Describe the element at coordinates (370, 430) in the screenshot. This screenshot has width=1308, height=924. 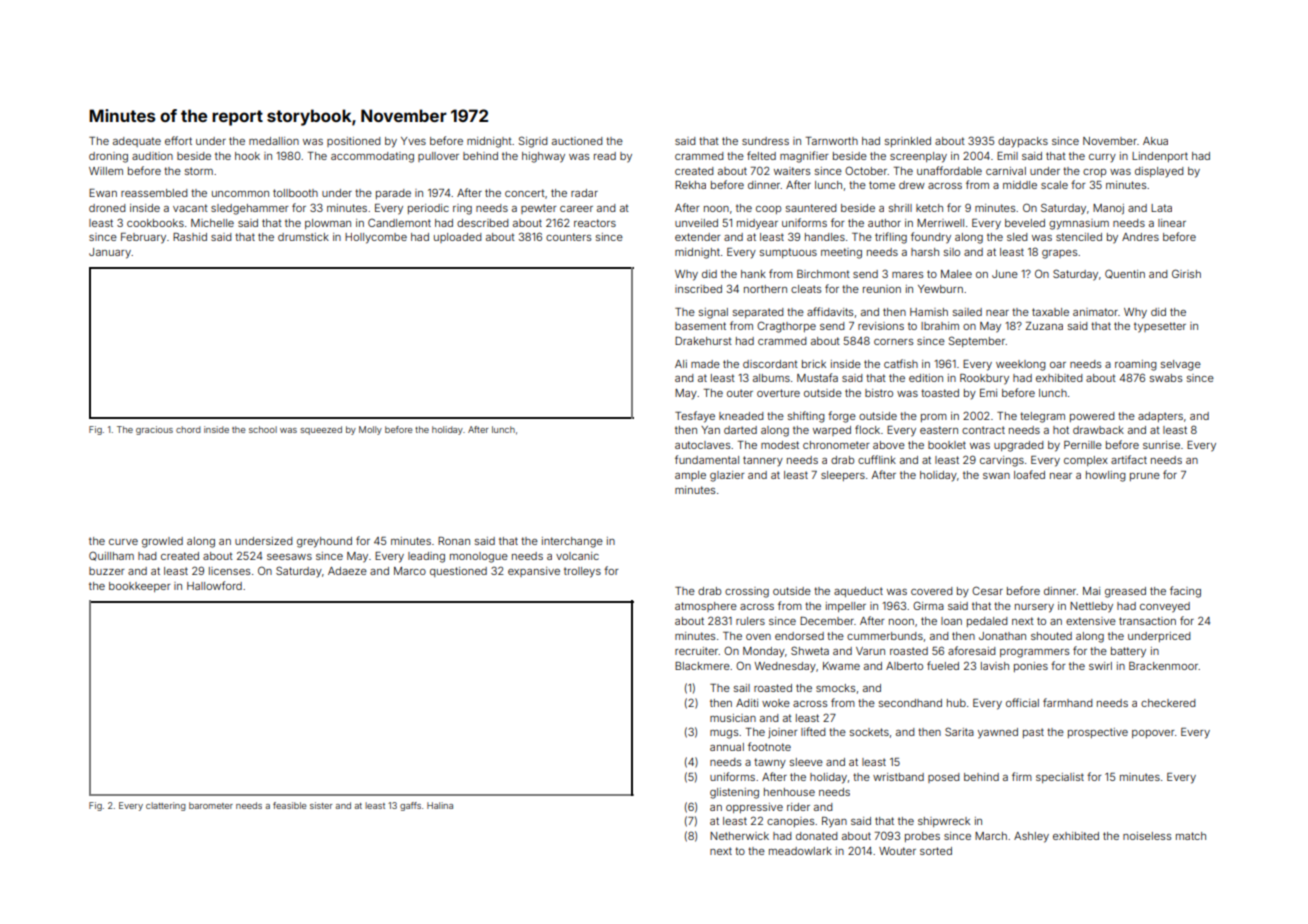
I see `Molly` at that location.
